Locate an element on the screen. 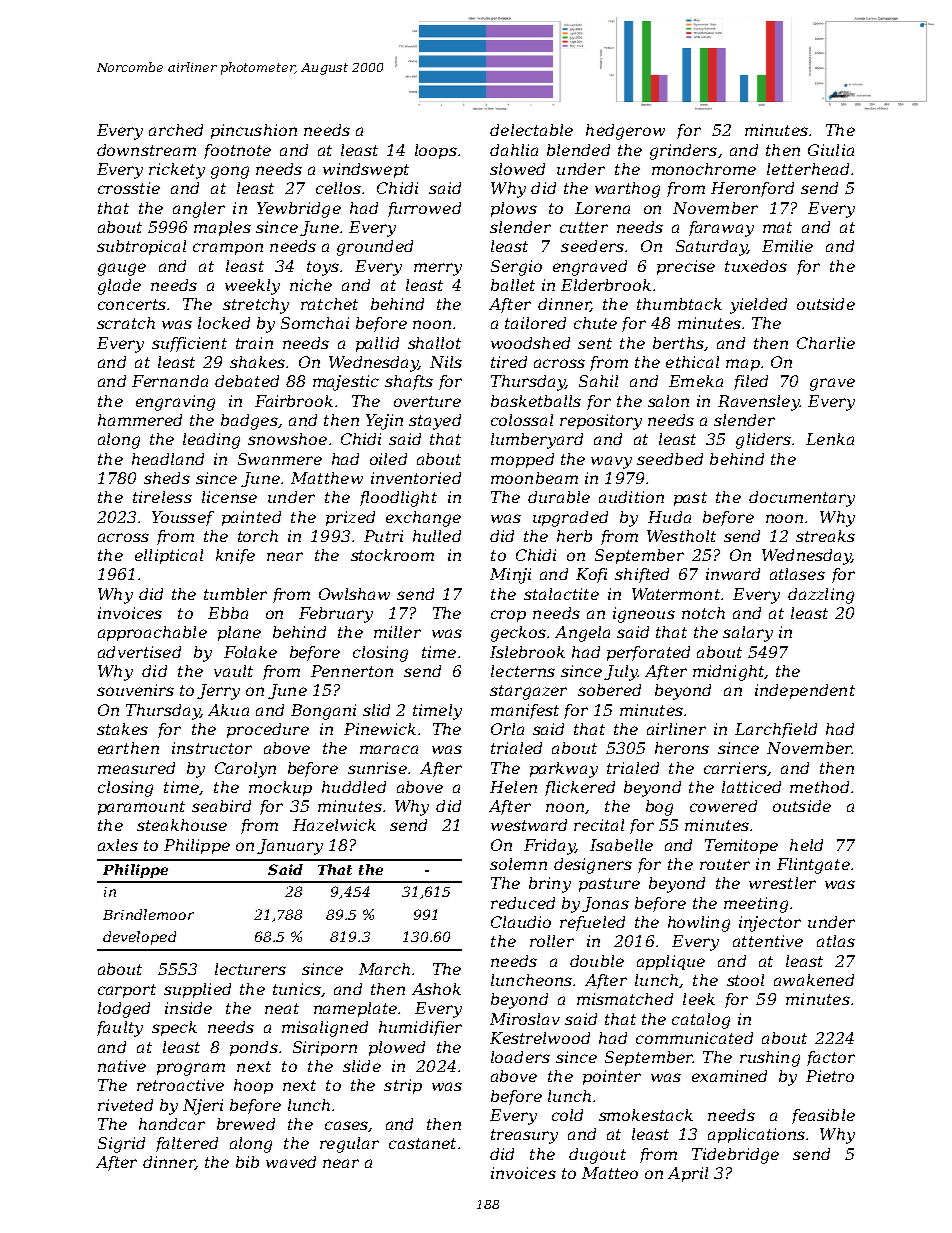 The image size is (952, 1233). communicated is located at coordinates (694, 1038).
